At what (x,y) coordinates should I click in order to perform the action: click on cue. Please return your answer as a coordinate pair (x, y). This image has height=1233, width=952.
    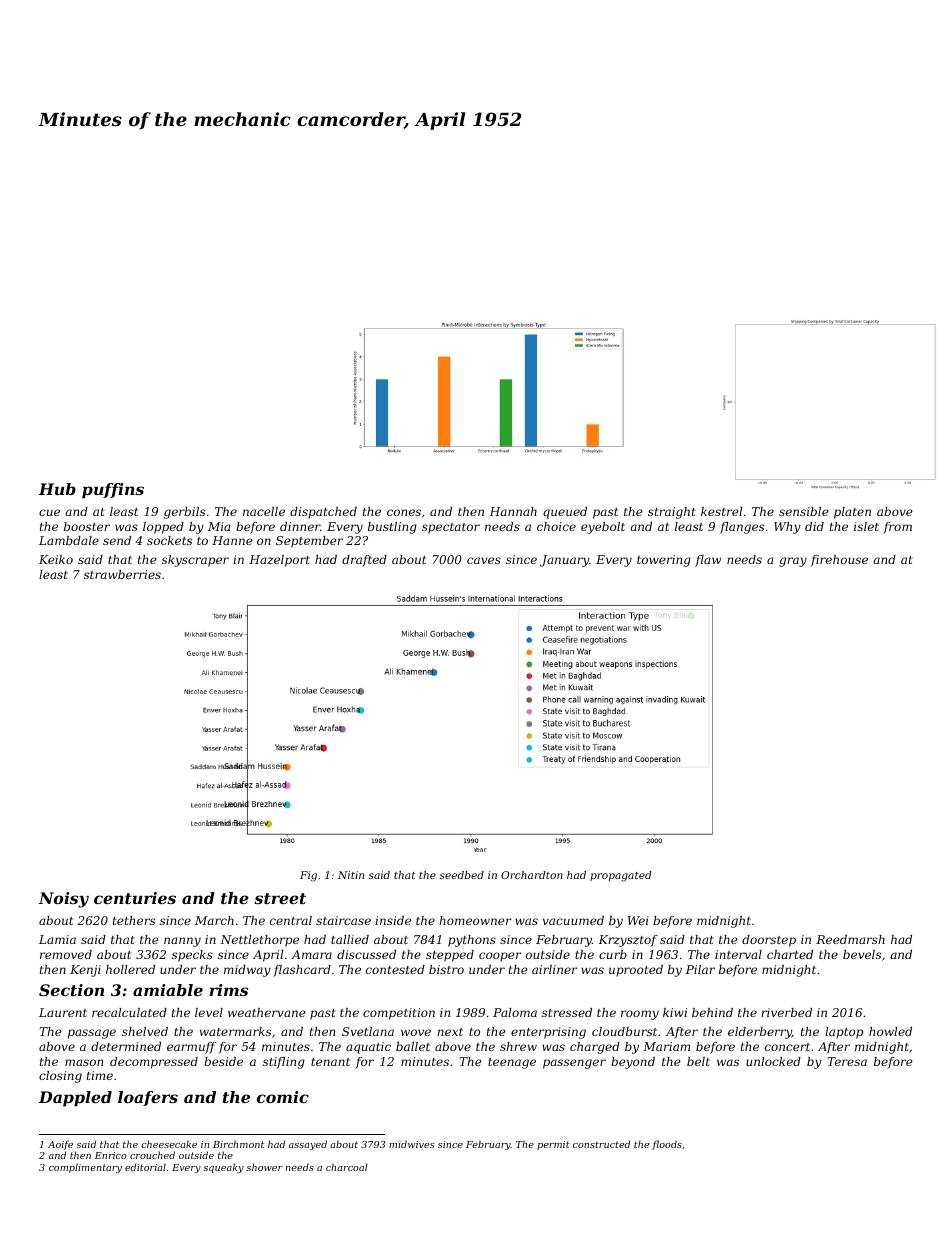
    Looking at the image, I should click on (49, 512).
